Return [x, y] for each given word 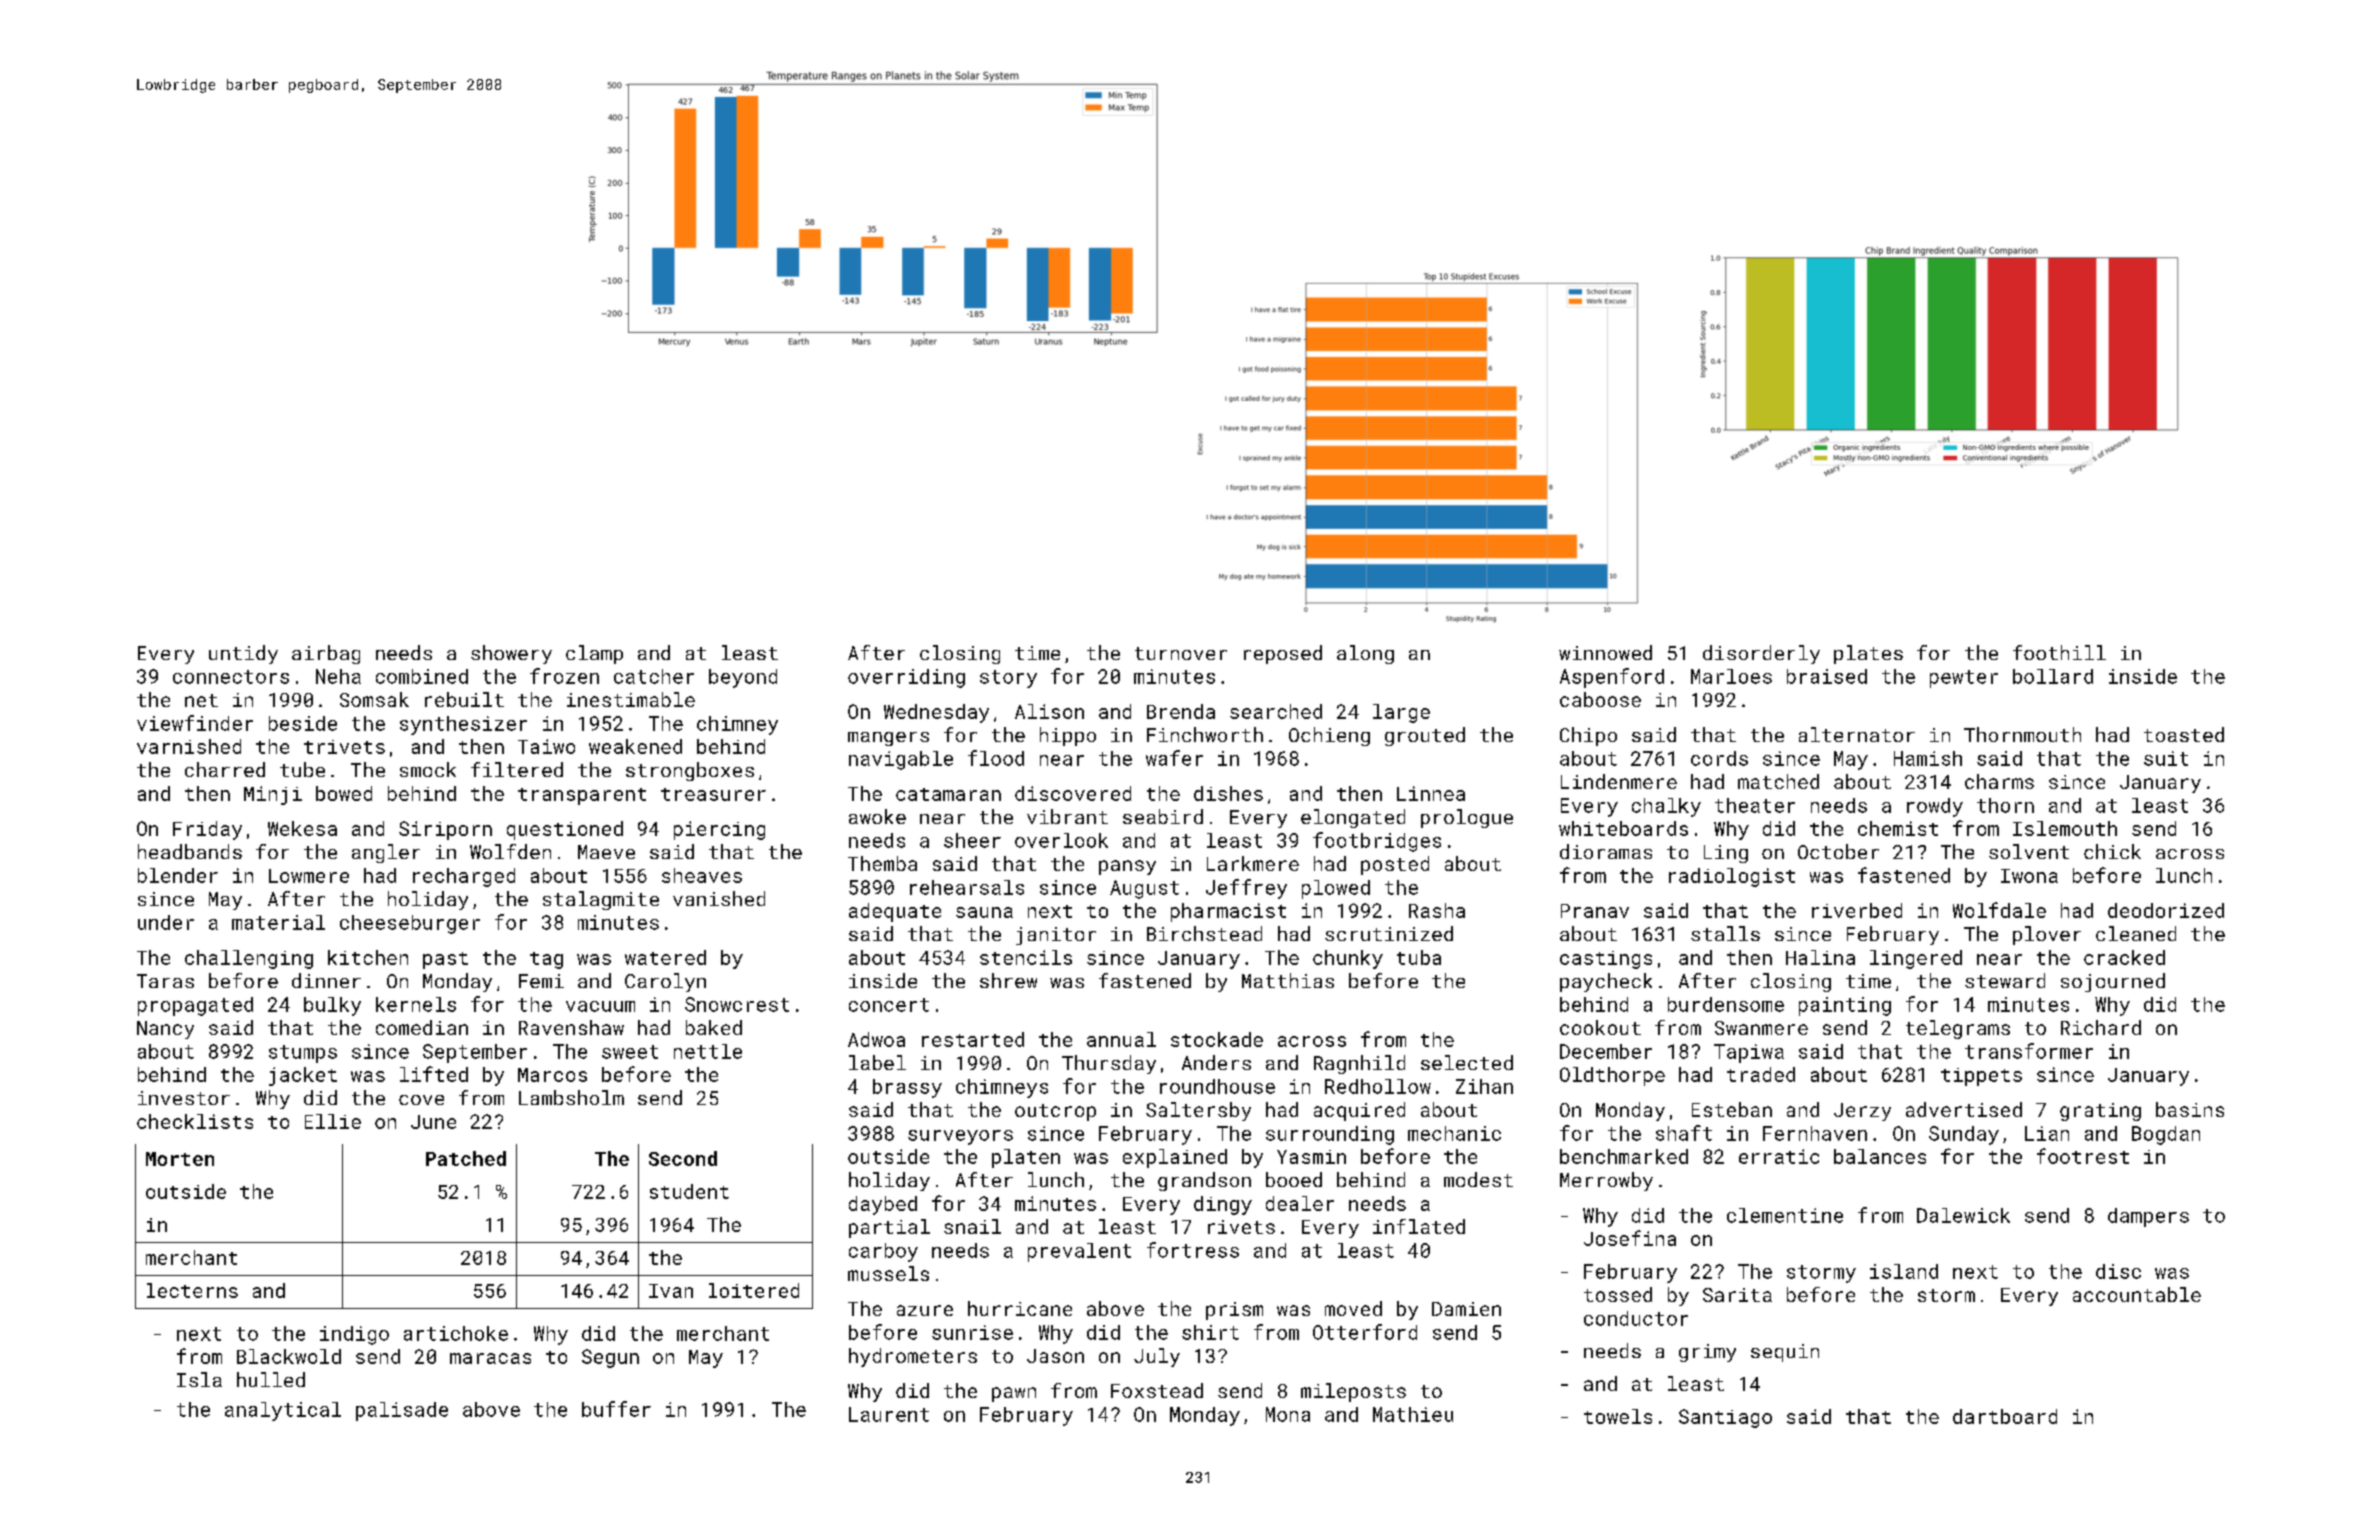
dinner [326, 980]
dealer [1300, 1203]
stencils [1026, 957]
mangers [888, 739]
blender [178, 875]
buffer [616, 1409]
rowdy [1935, 807]
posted [1395, 865]
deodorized [2166, 910]
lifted [434, 1074]
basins [2190, 1109]
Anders [1216, 1062]
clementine [1785, 1215]
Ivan [671, 1291]
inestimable [631, 699]
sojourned [2113, 982]
